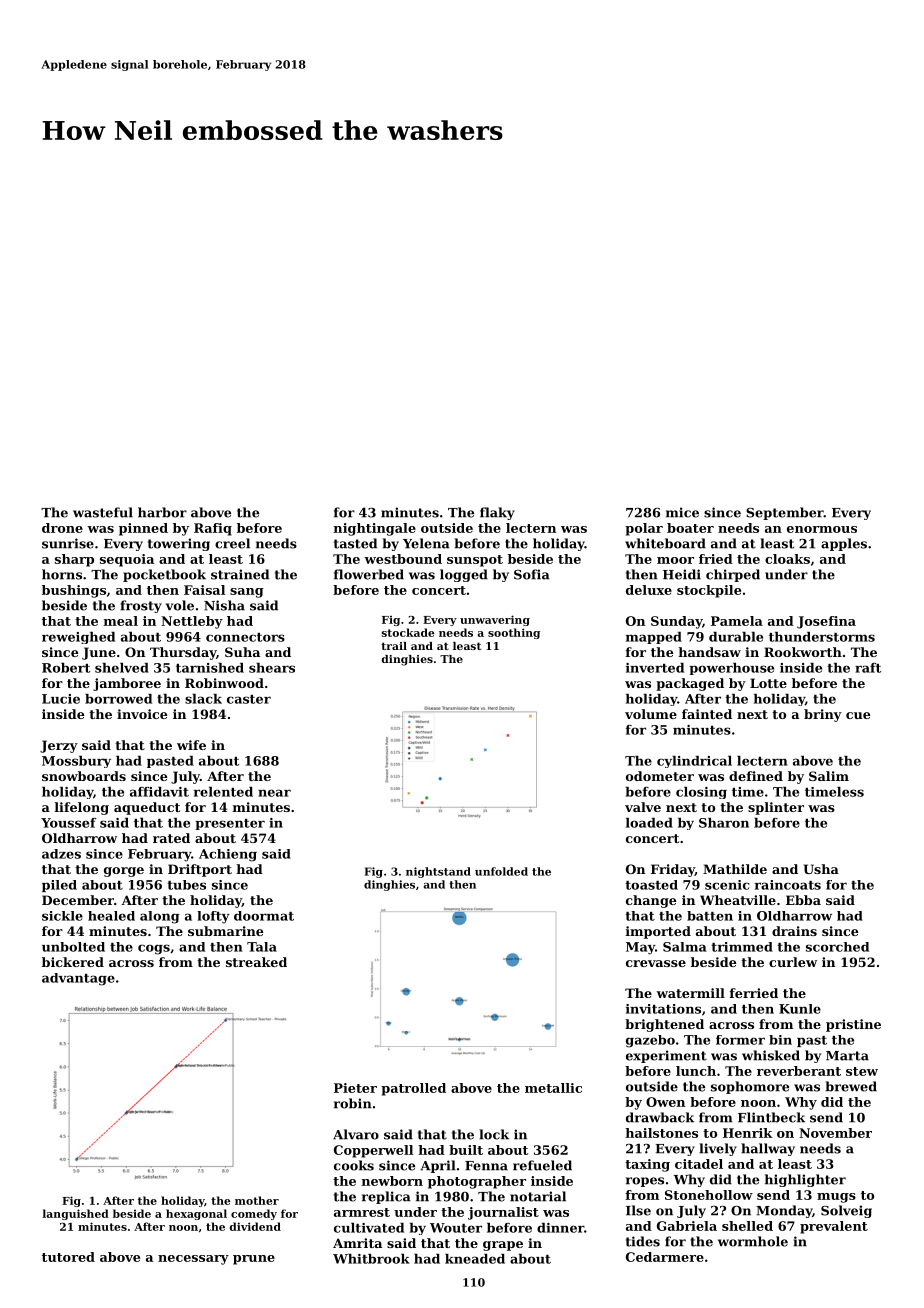 The image size is (924, 1308). I want to click on necessary, so click(193, 1260).
